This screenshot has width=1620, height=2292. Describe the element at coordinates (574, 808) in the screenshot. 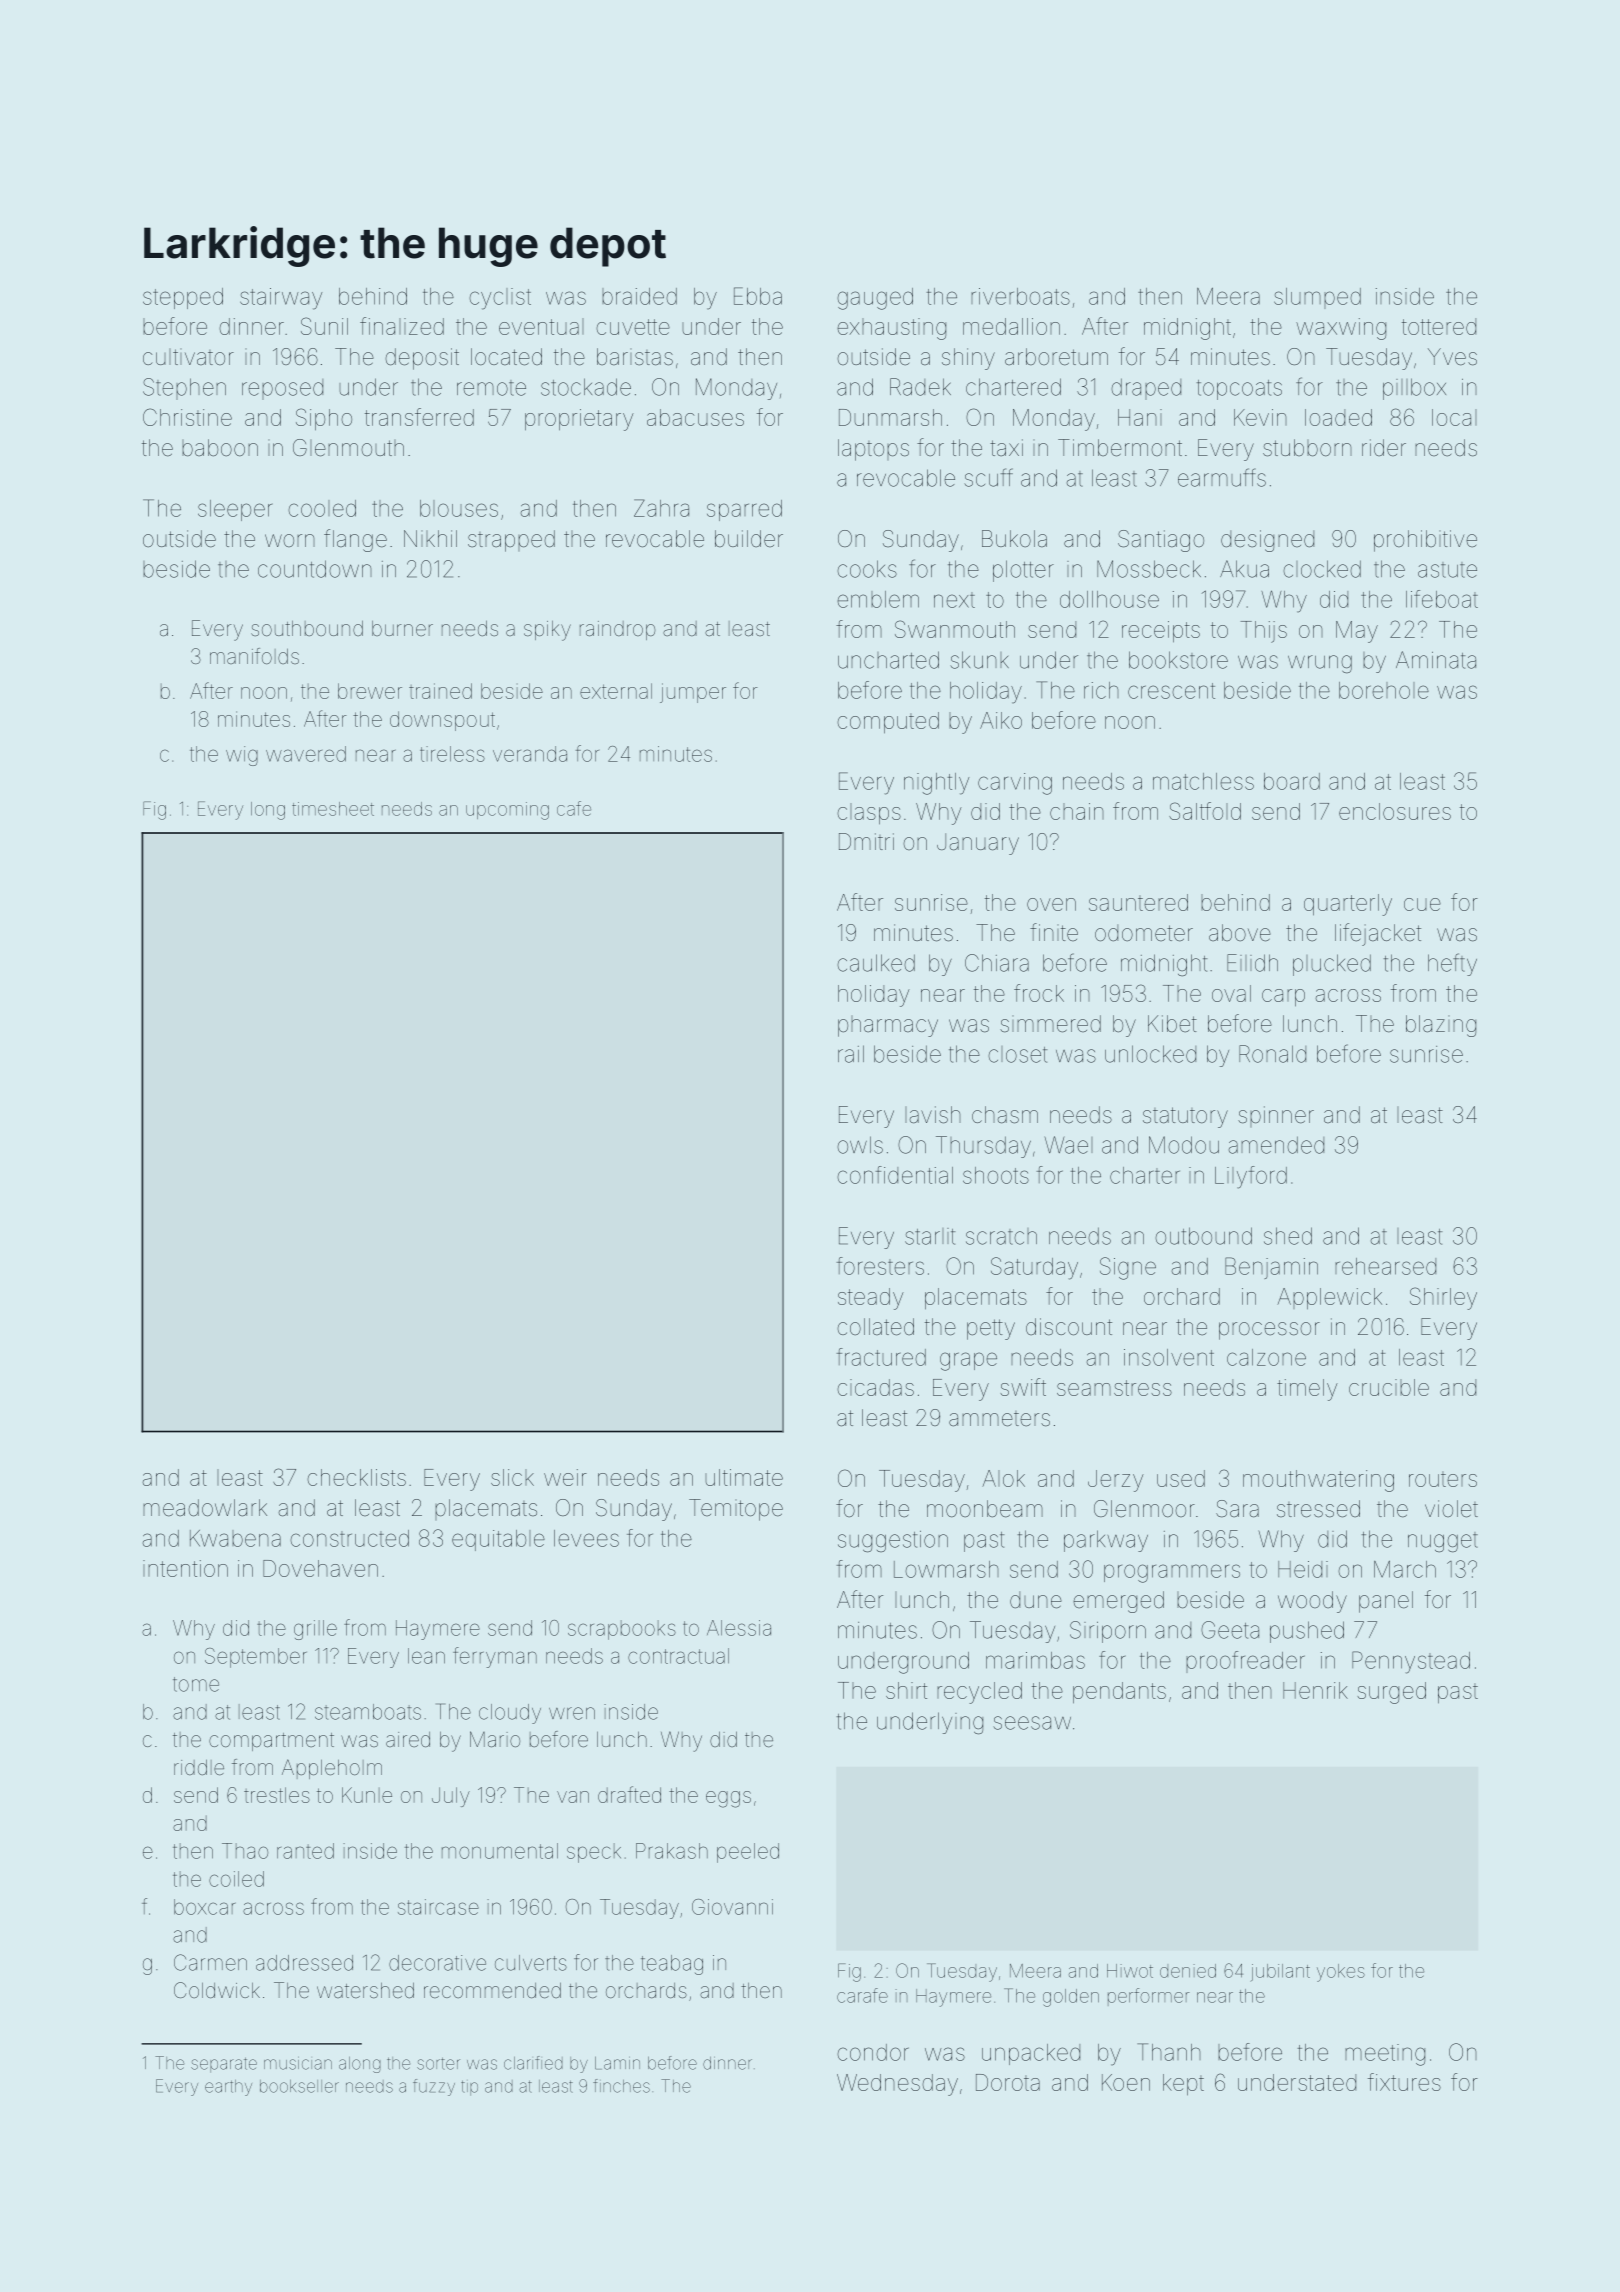

I see `cafe` at that location.
